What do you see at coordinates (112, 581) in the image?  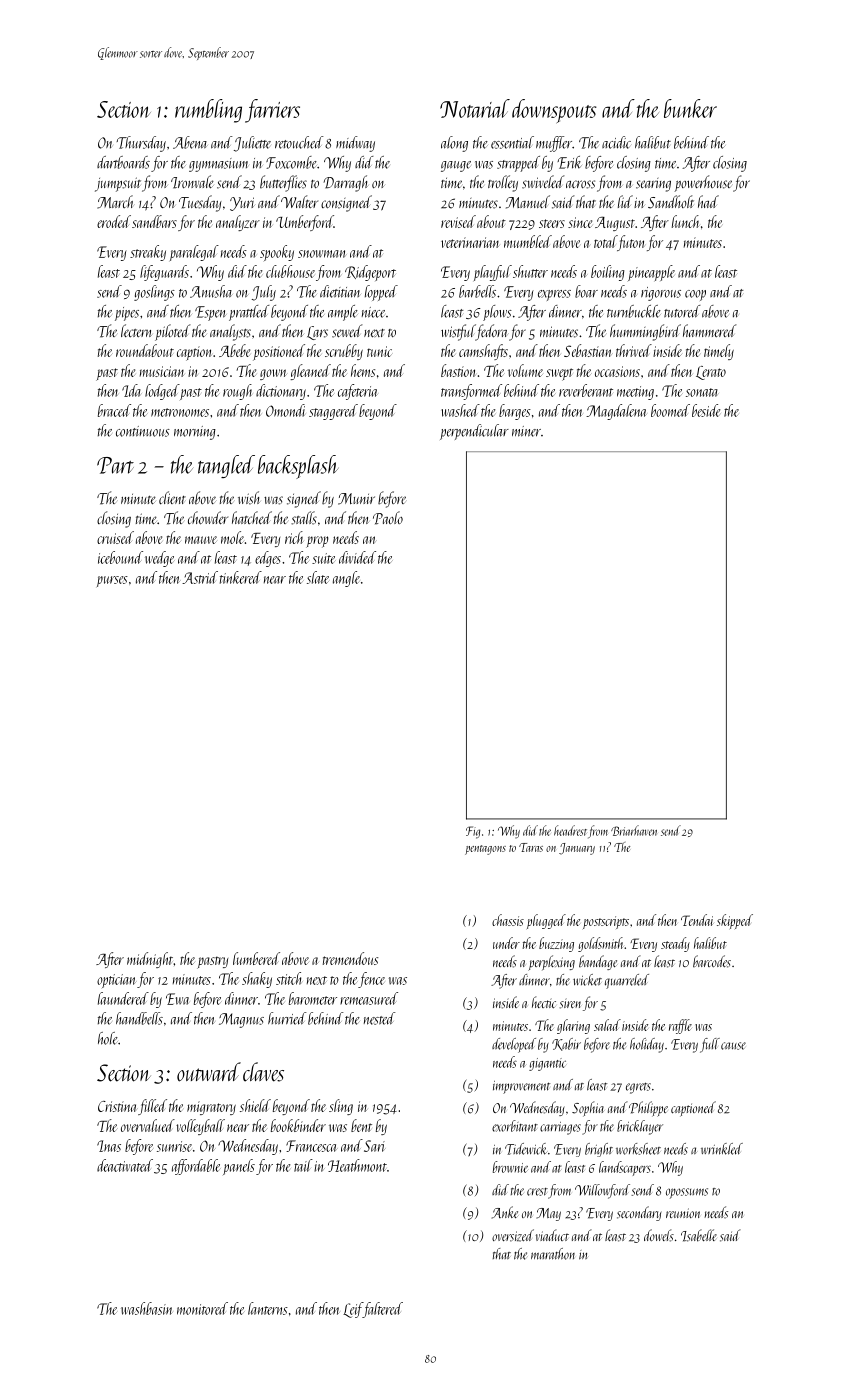 I see `purses` at bounding box center [112, 581].
